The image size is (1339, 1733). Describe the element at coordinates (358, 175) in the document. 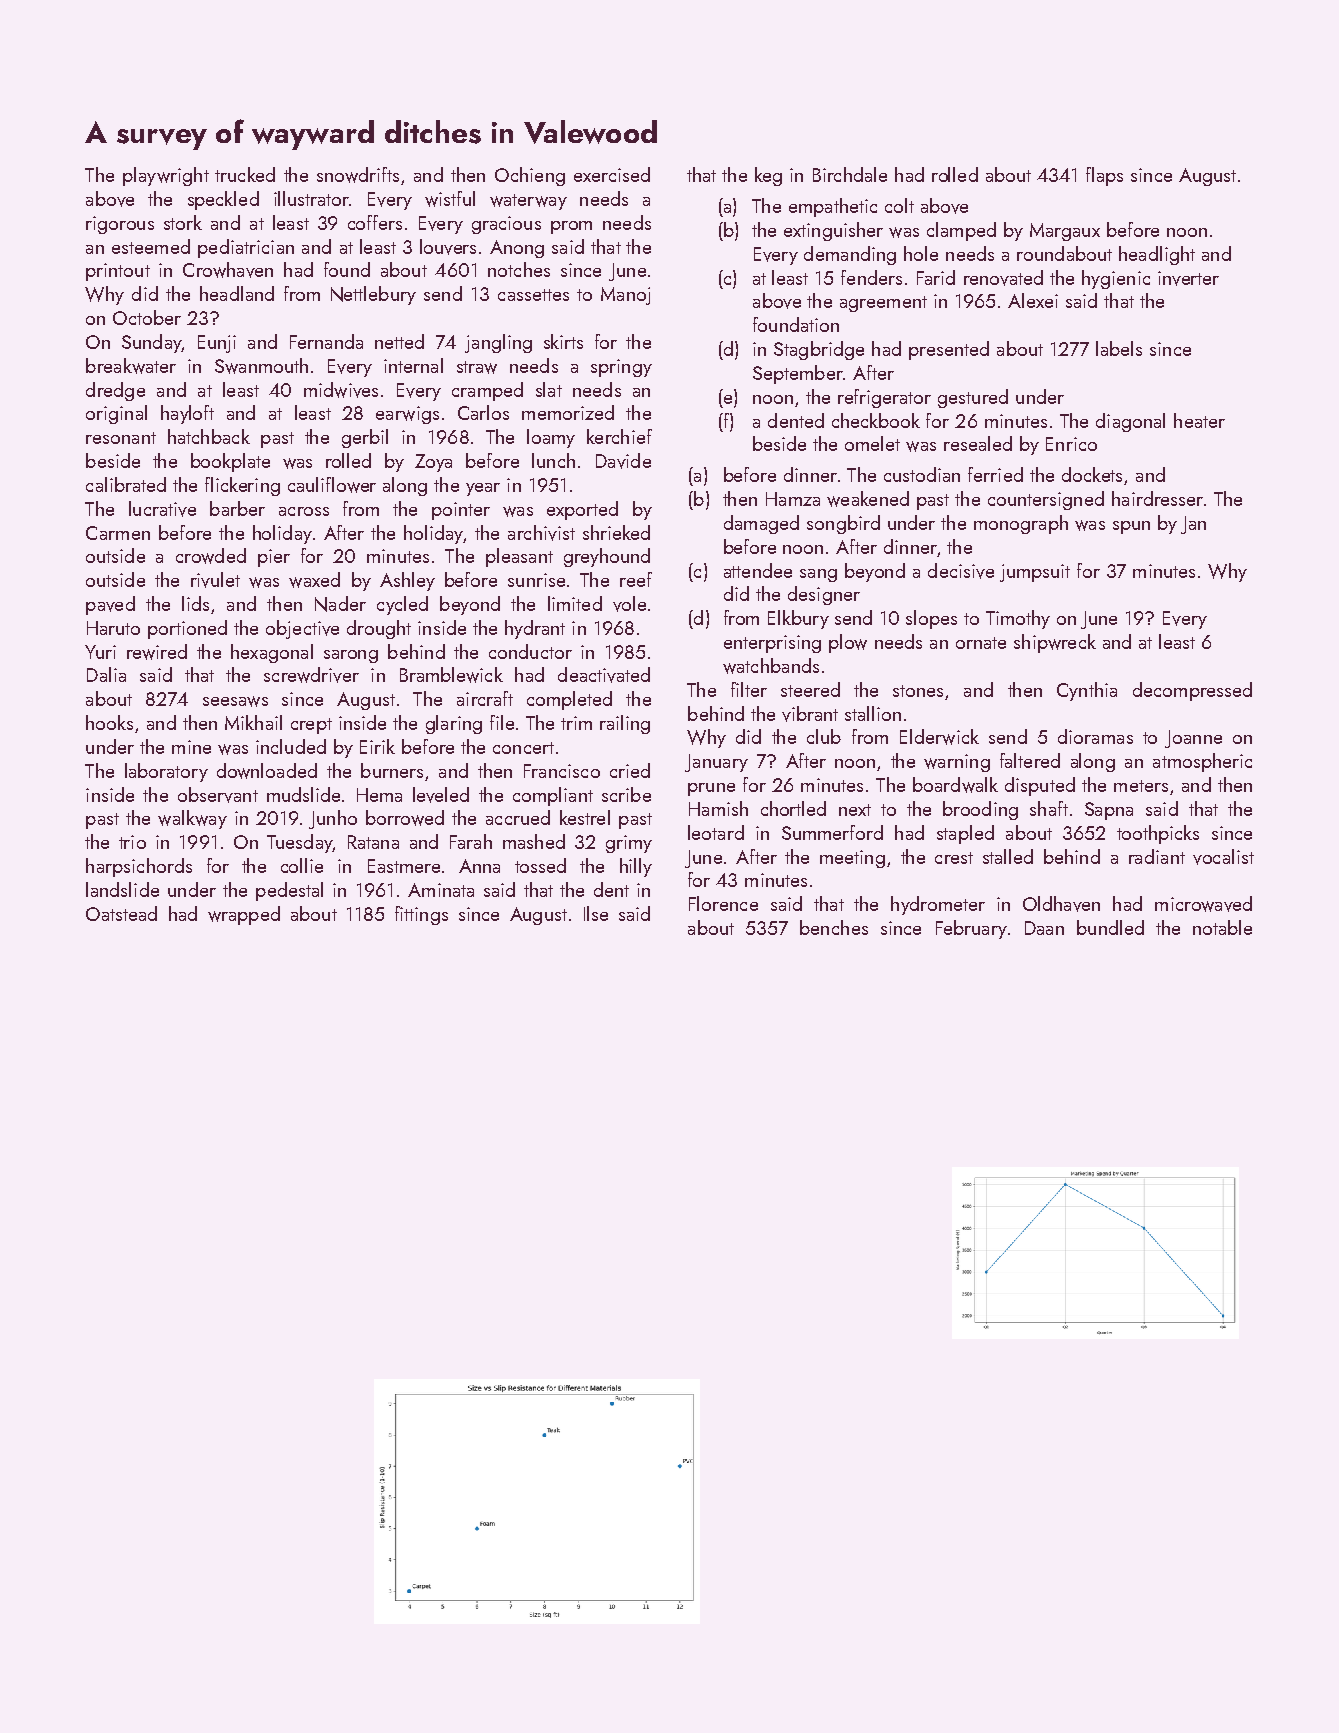

I see `snowdrifts` at that location.
